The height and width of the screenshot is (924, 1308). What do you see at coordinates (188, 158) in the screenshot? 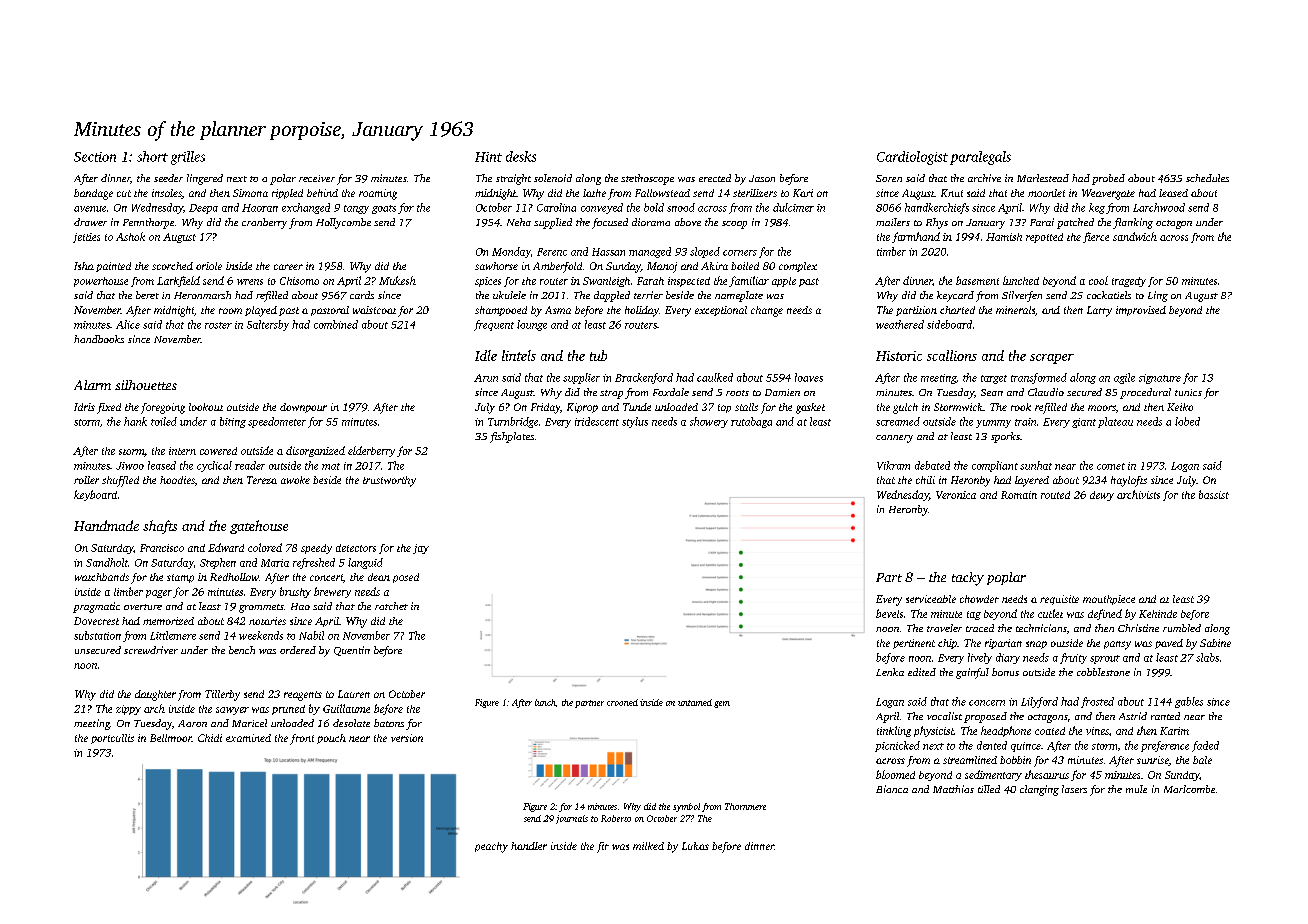
I see `grilles` at bounding box center [188, 158].
